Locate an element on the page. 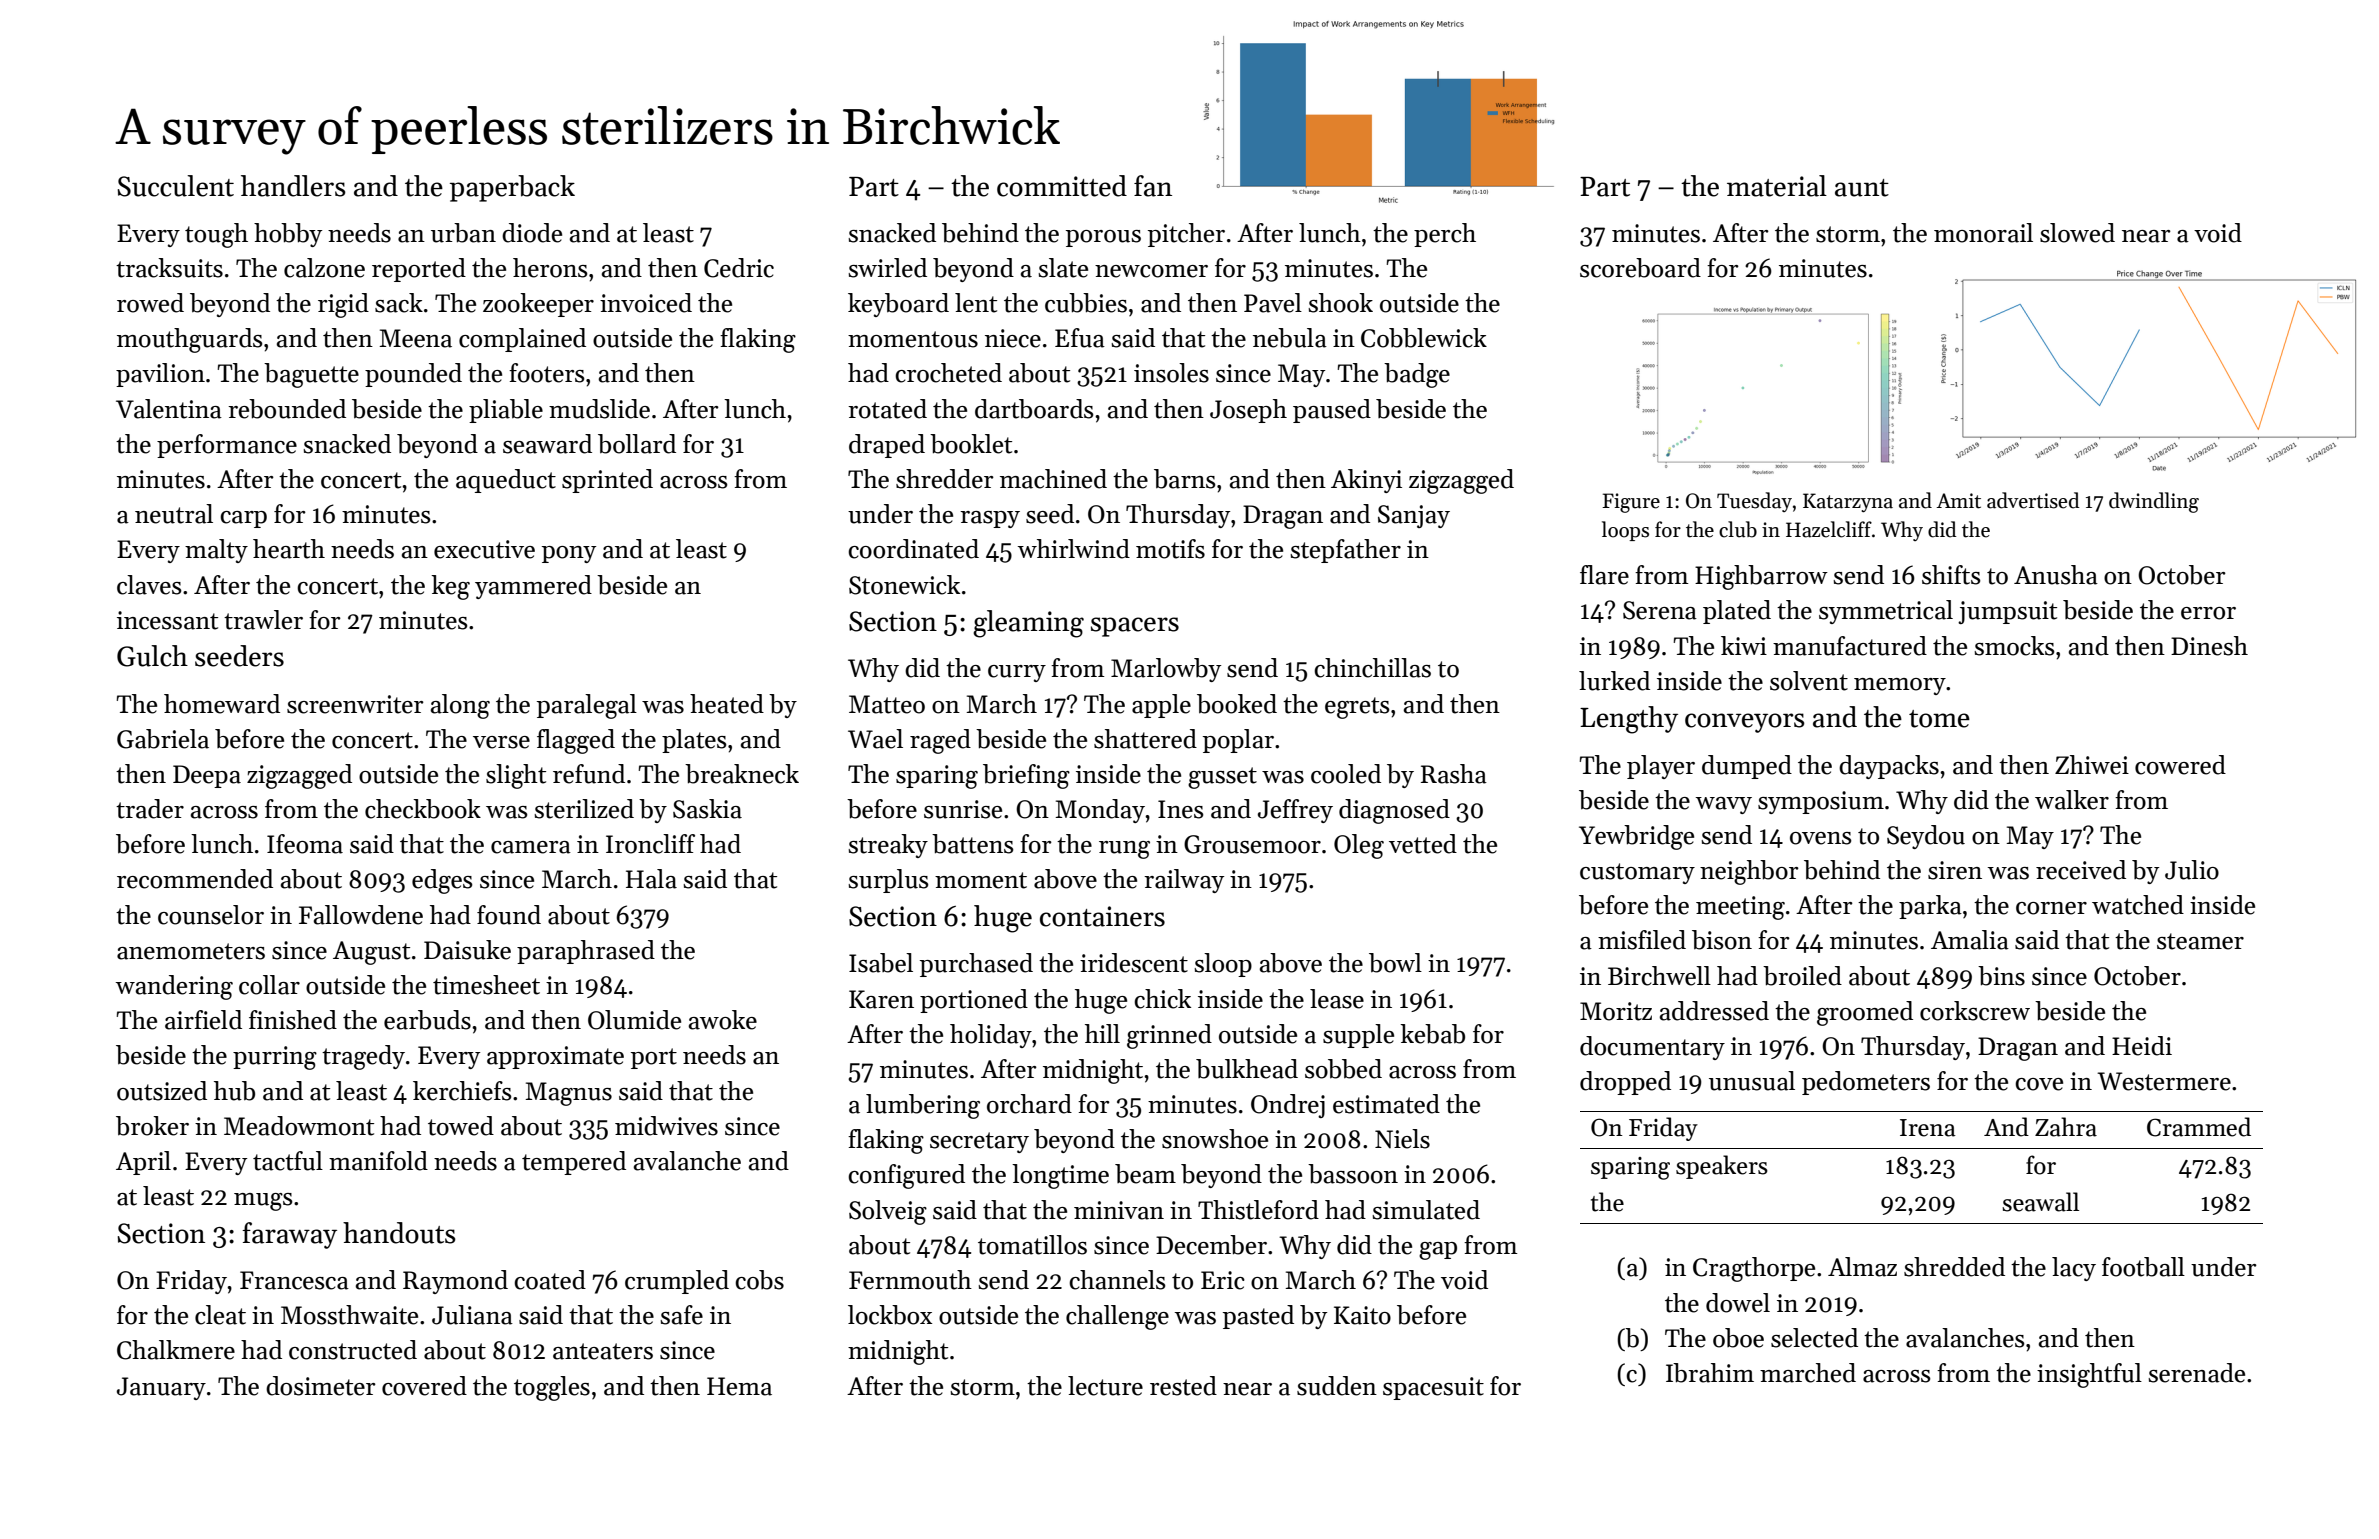 The width and height of the document is (2379, 1539). Julio is located at coordinates (2192, 870).
